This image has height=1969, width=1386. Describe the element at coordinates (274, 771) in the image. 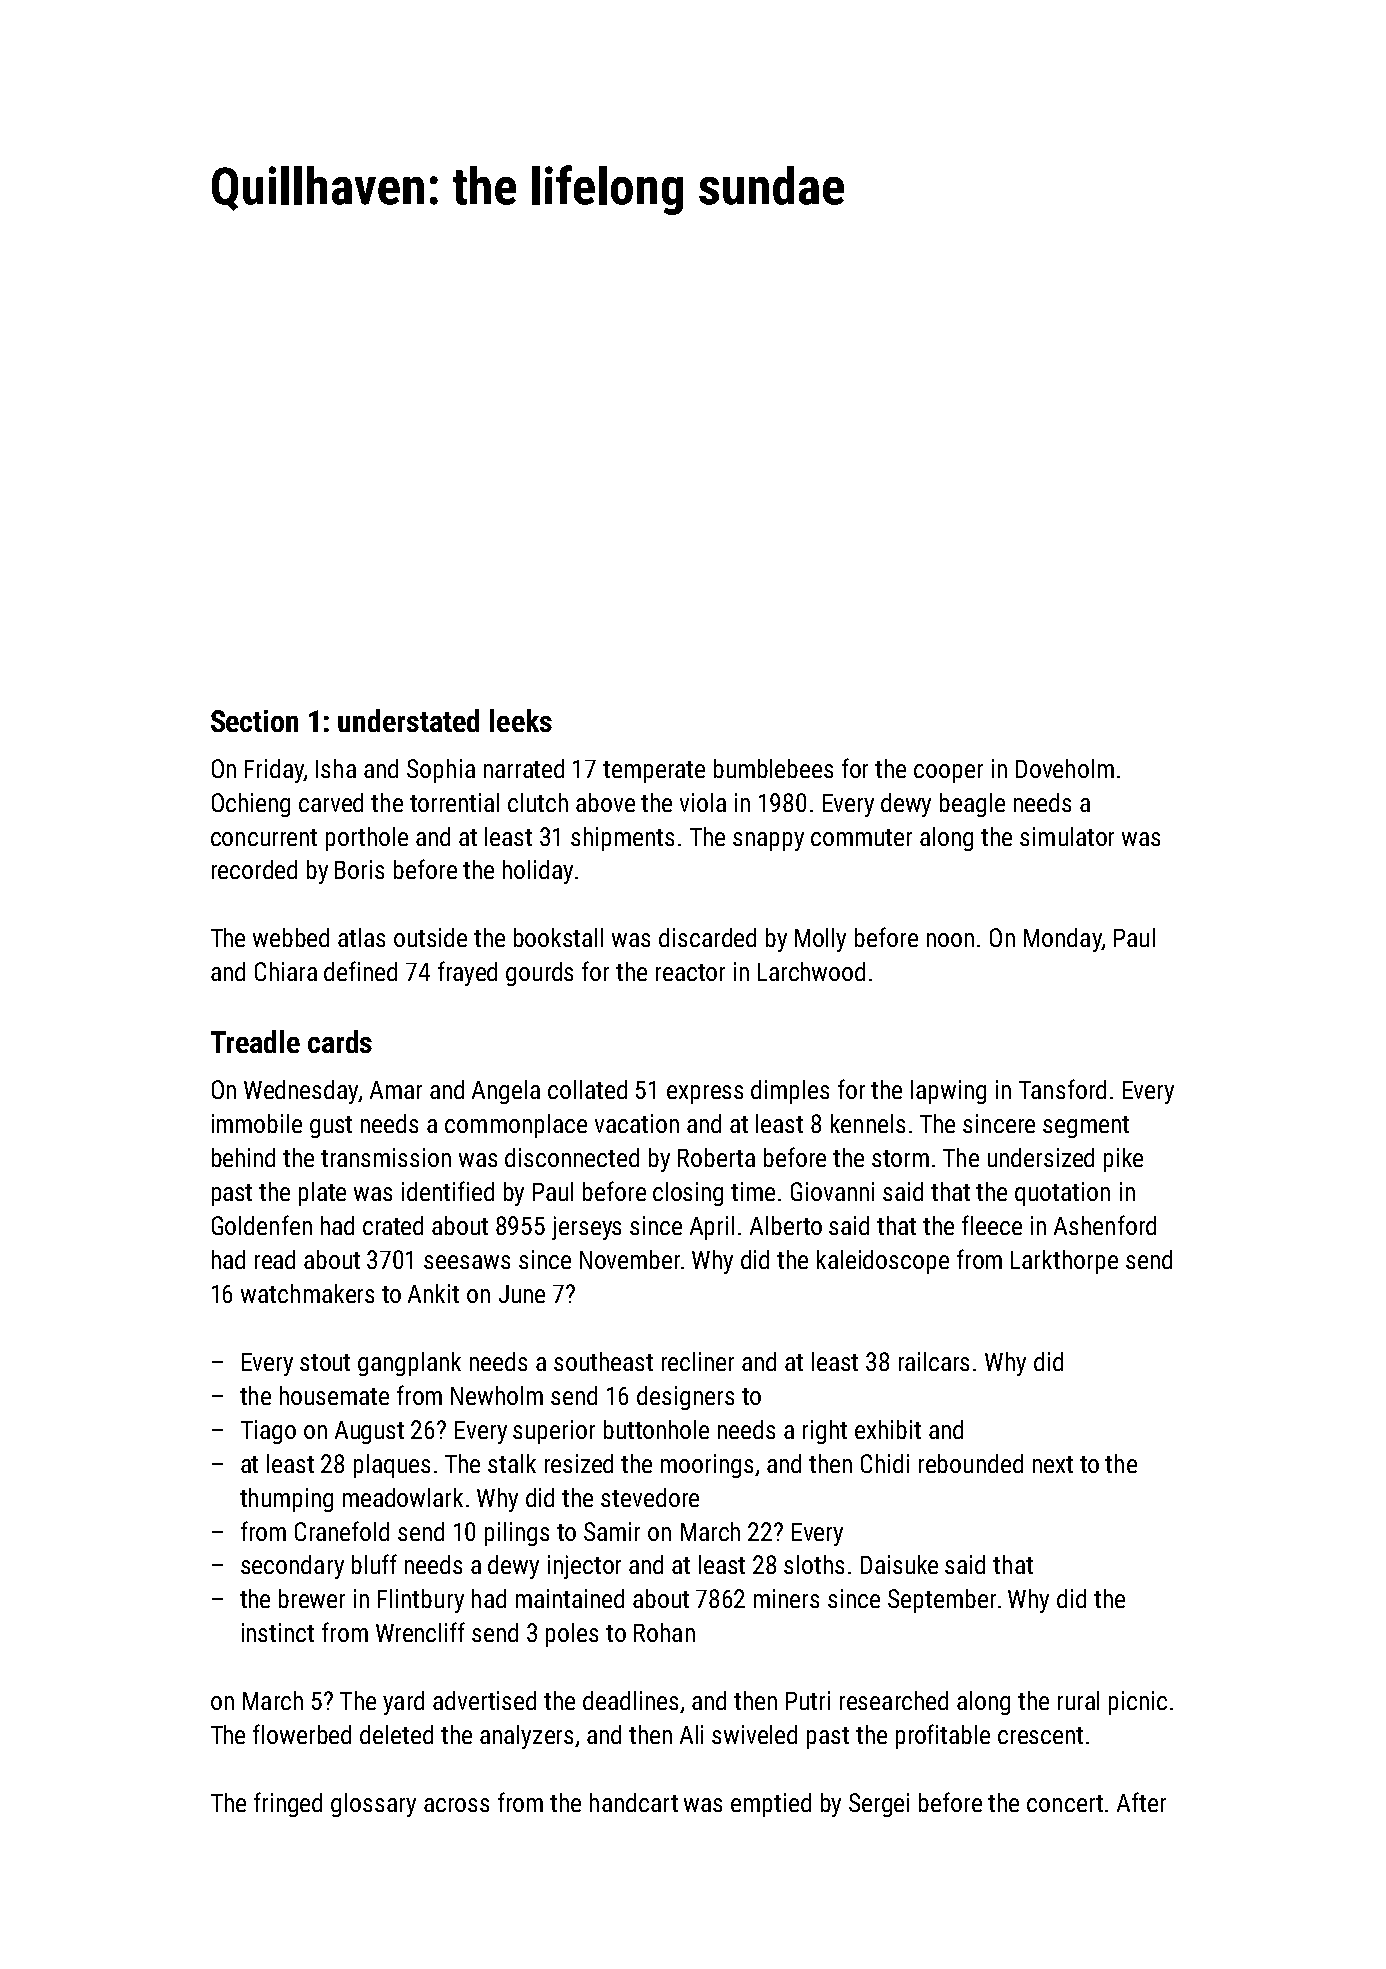

I see `Friday` at that location.
